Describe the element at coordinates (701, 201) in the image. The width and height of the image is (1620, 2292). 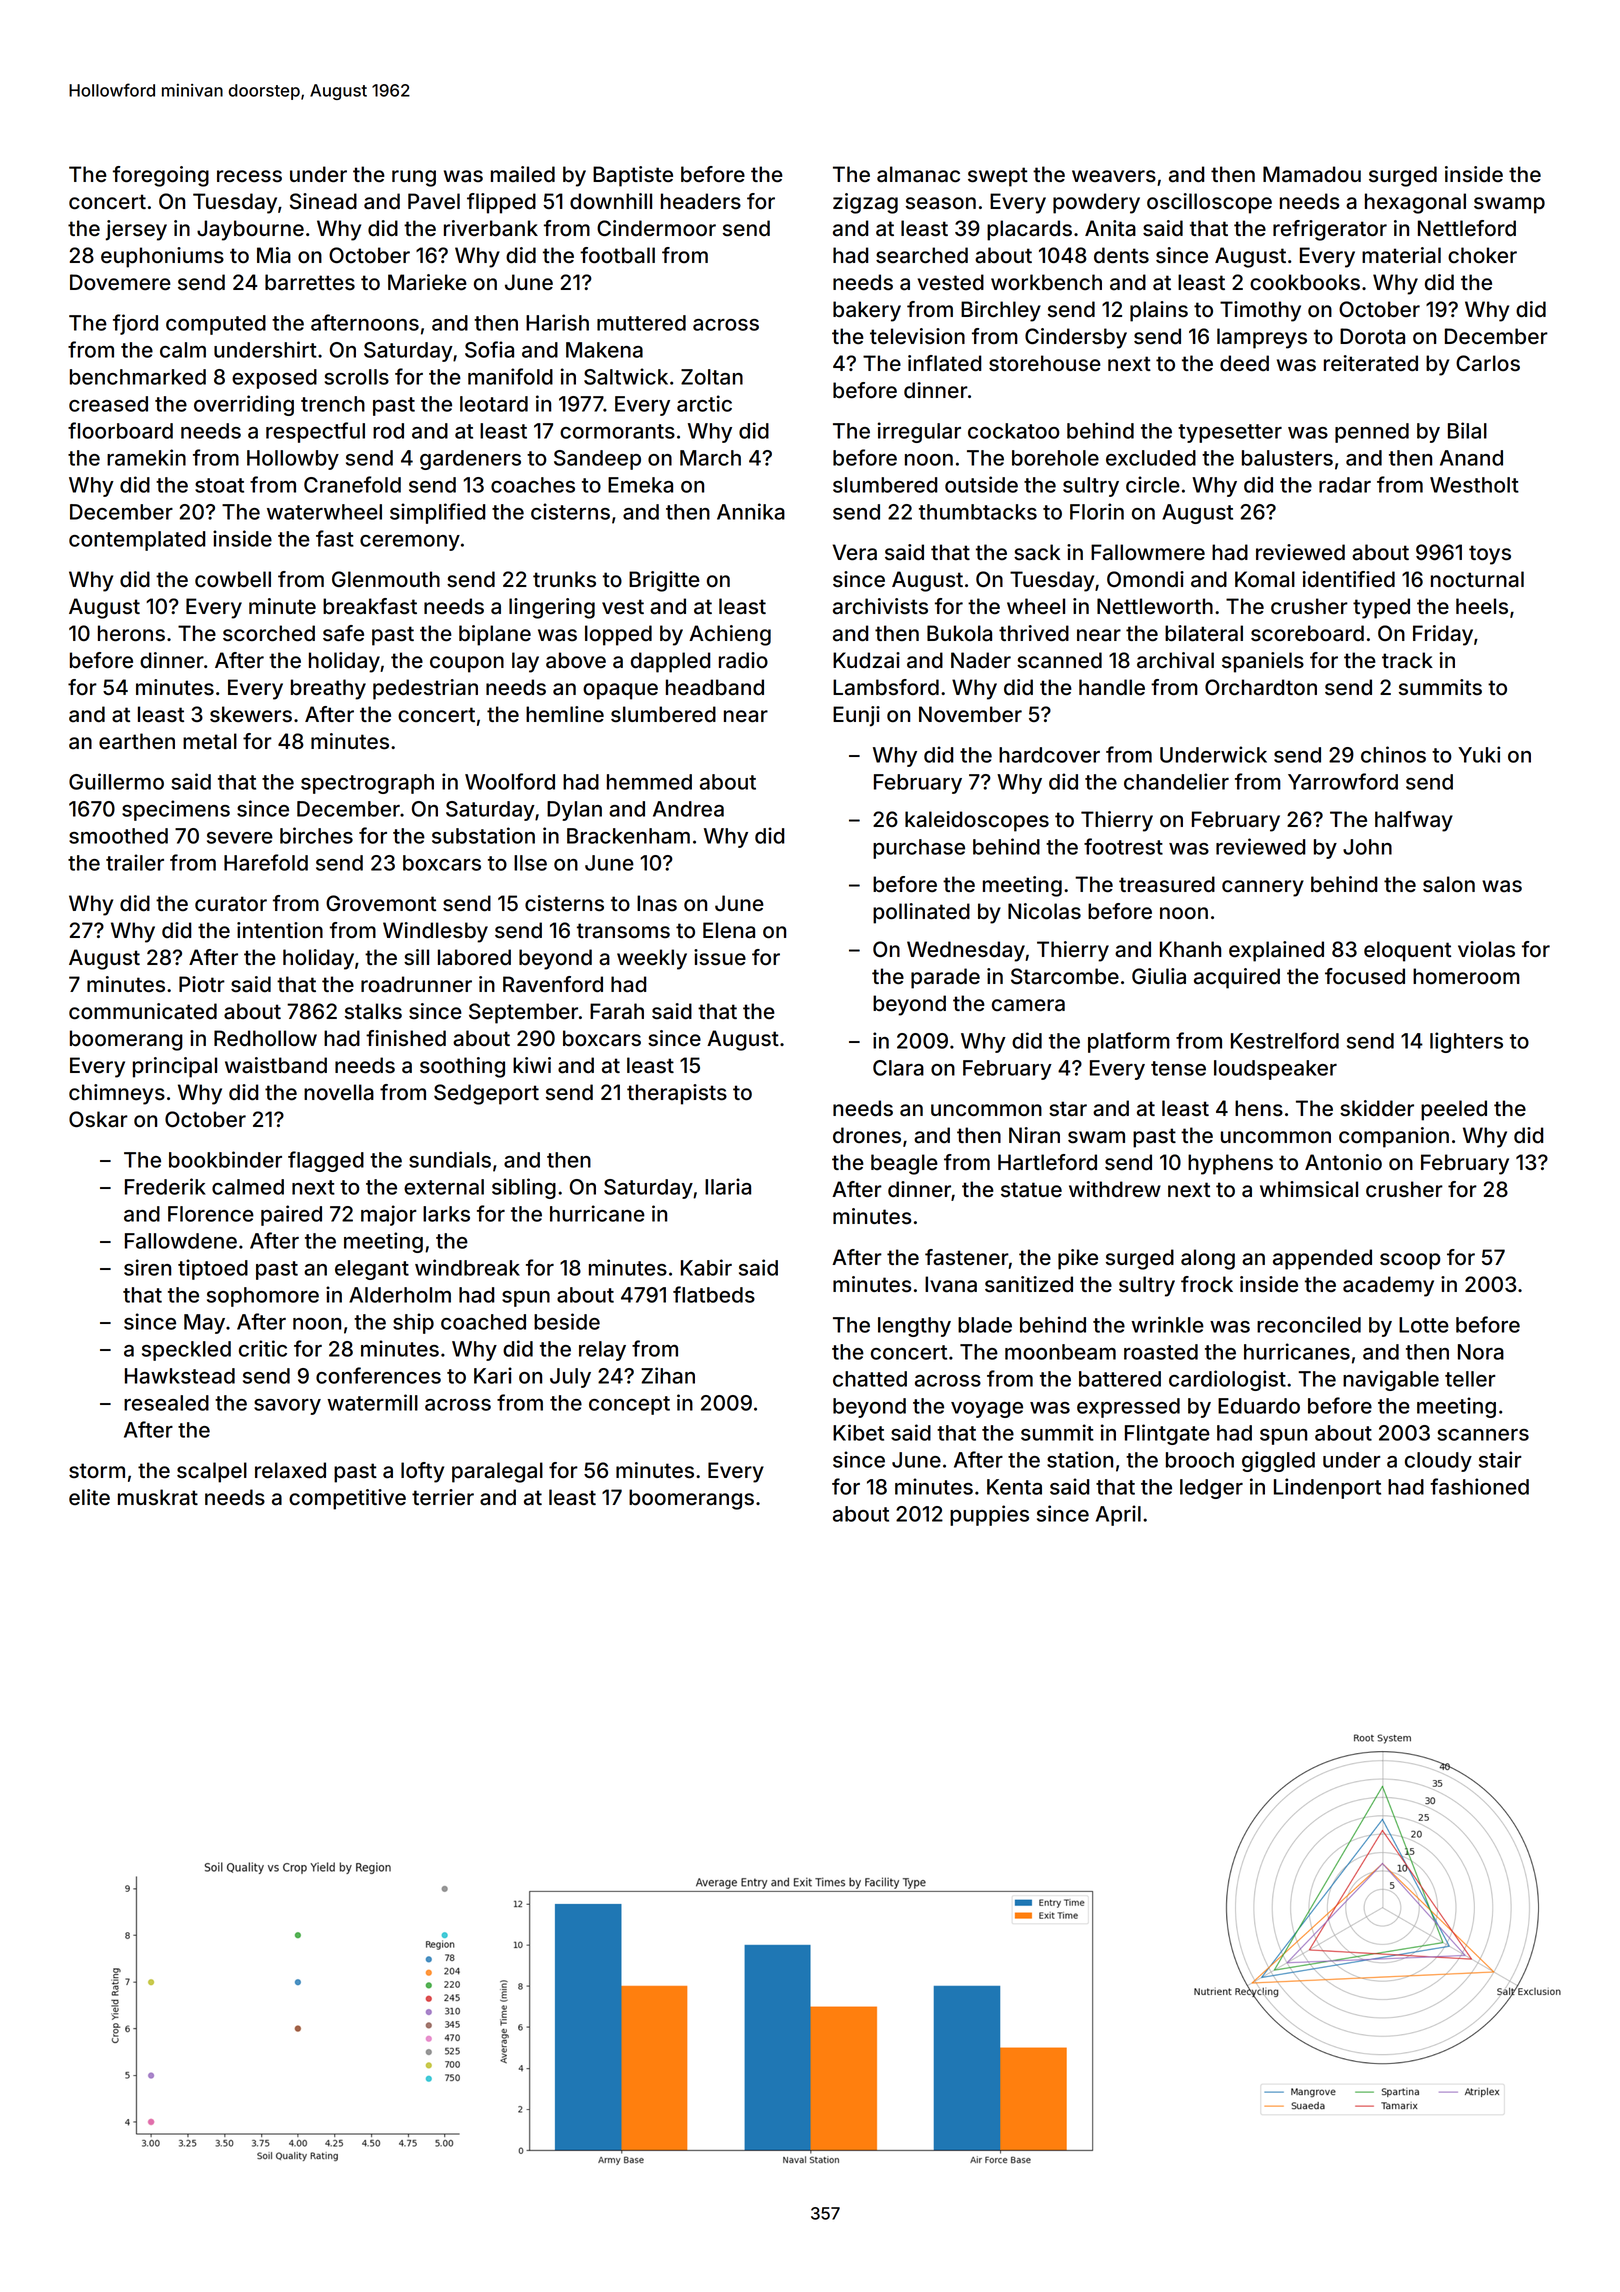
I see `headers` at that location.
